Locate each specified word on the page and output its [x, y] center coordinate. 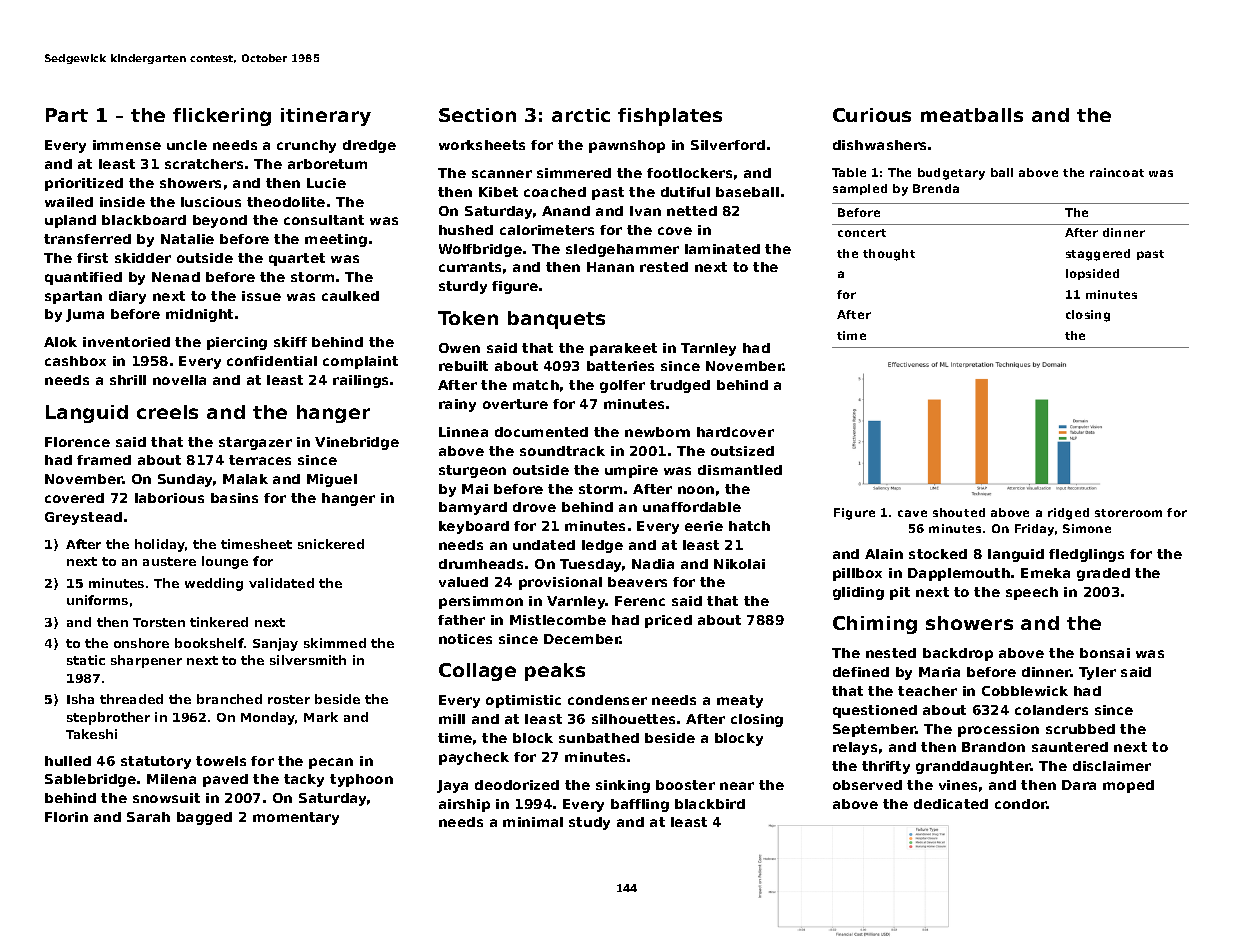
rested [664, 267]
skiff [290, 342]
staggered [1098, 255]
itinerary [326, 117]
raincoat [1117, 172]
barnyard [473, 508]
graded [1103, 574]
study [589, 823]
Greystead [83, 518]
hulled [68, 761]
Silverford [728, 145]
